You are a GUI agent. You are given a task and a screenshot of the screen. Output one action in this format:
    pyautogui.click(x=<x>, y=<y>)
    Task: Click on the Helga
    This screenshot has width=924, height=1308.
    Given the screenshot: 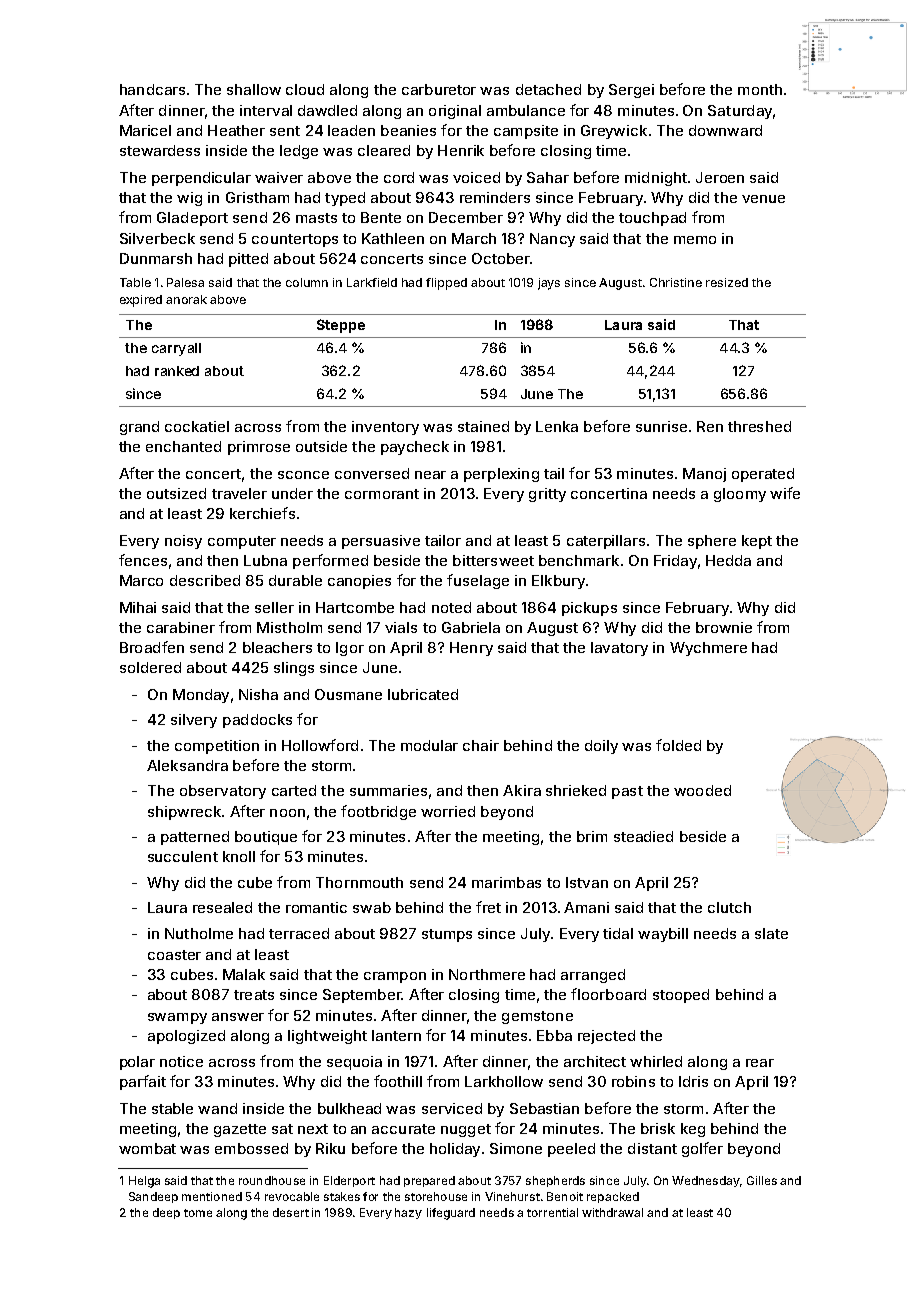 What is the action you would take?
    pyautogui.click(x=144, y=1182)
